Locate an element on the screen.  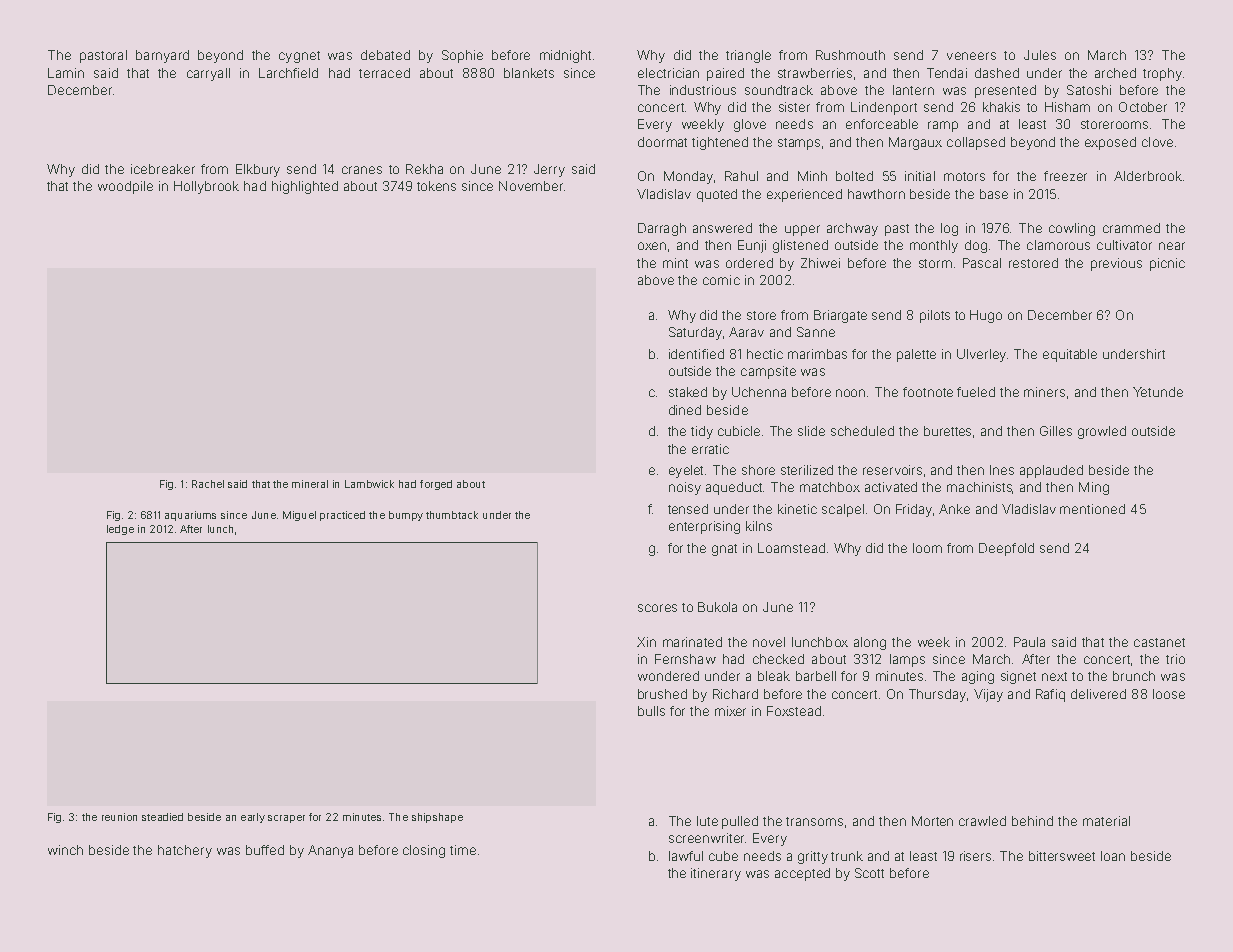
woodpile is located at coordinates (125, 187).
